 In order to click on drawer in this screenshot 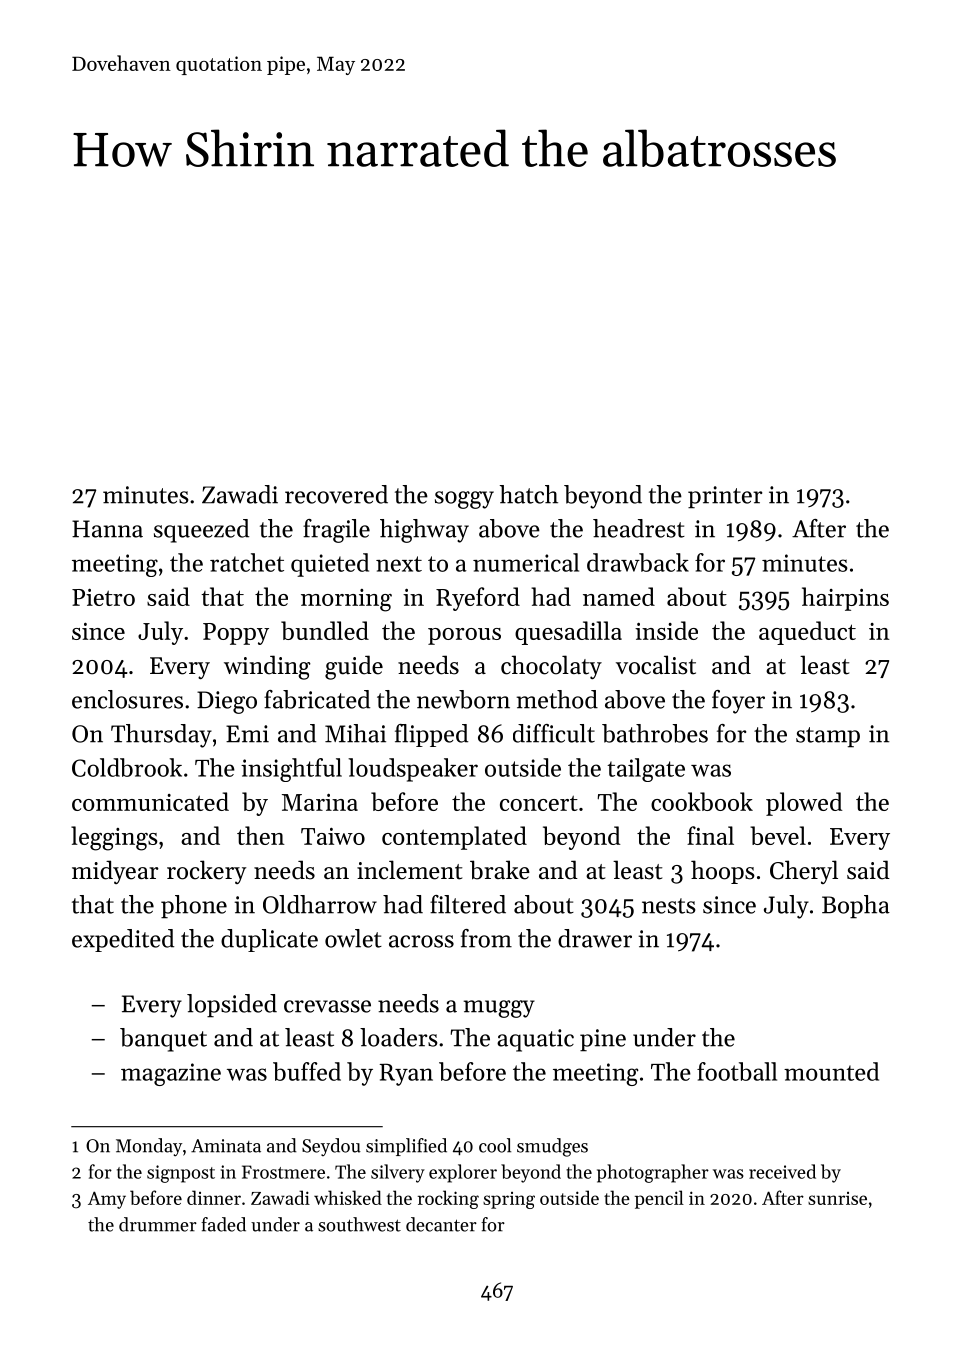, I will do `click(595, 938)`.
